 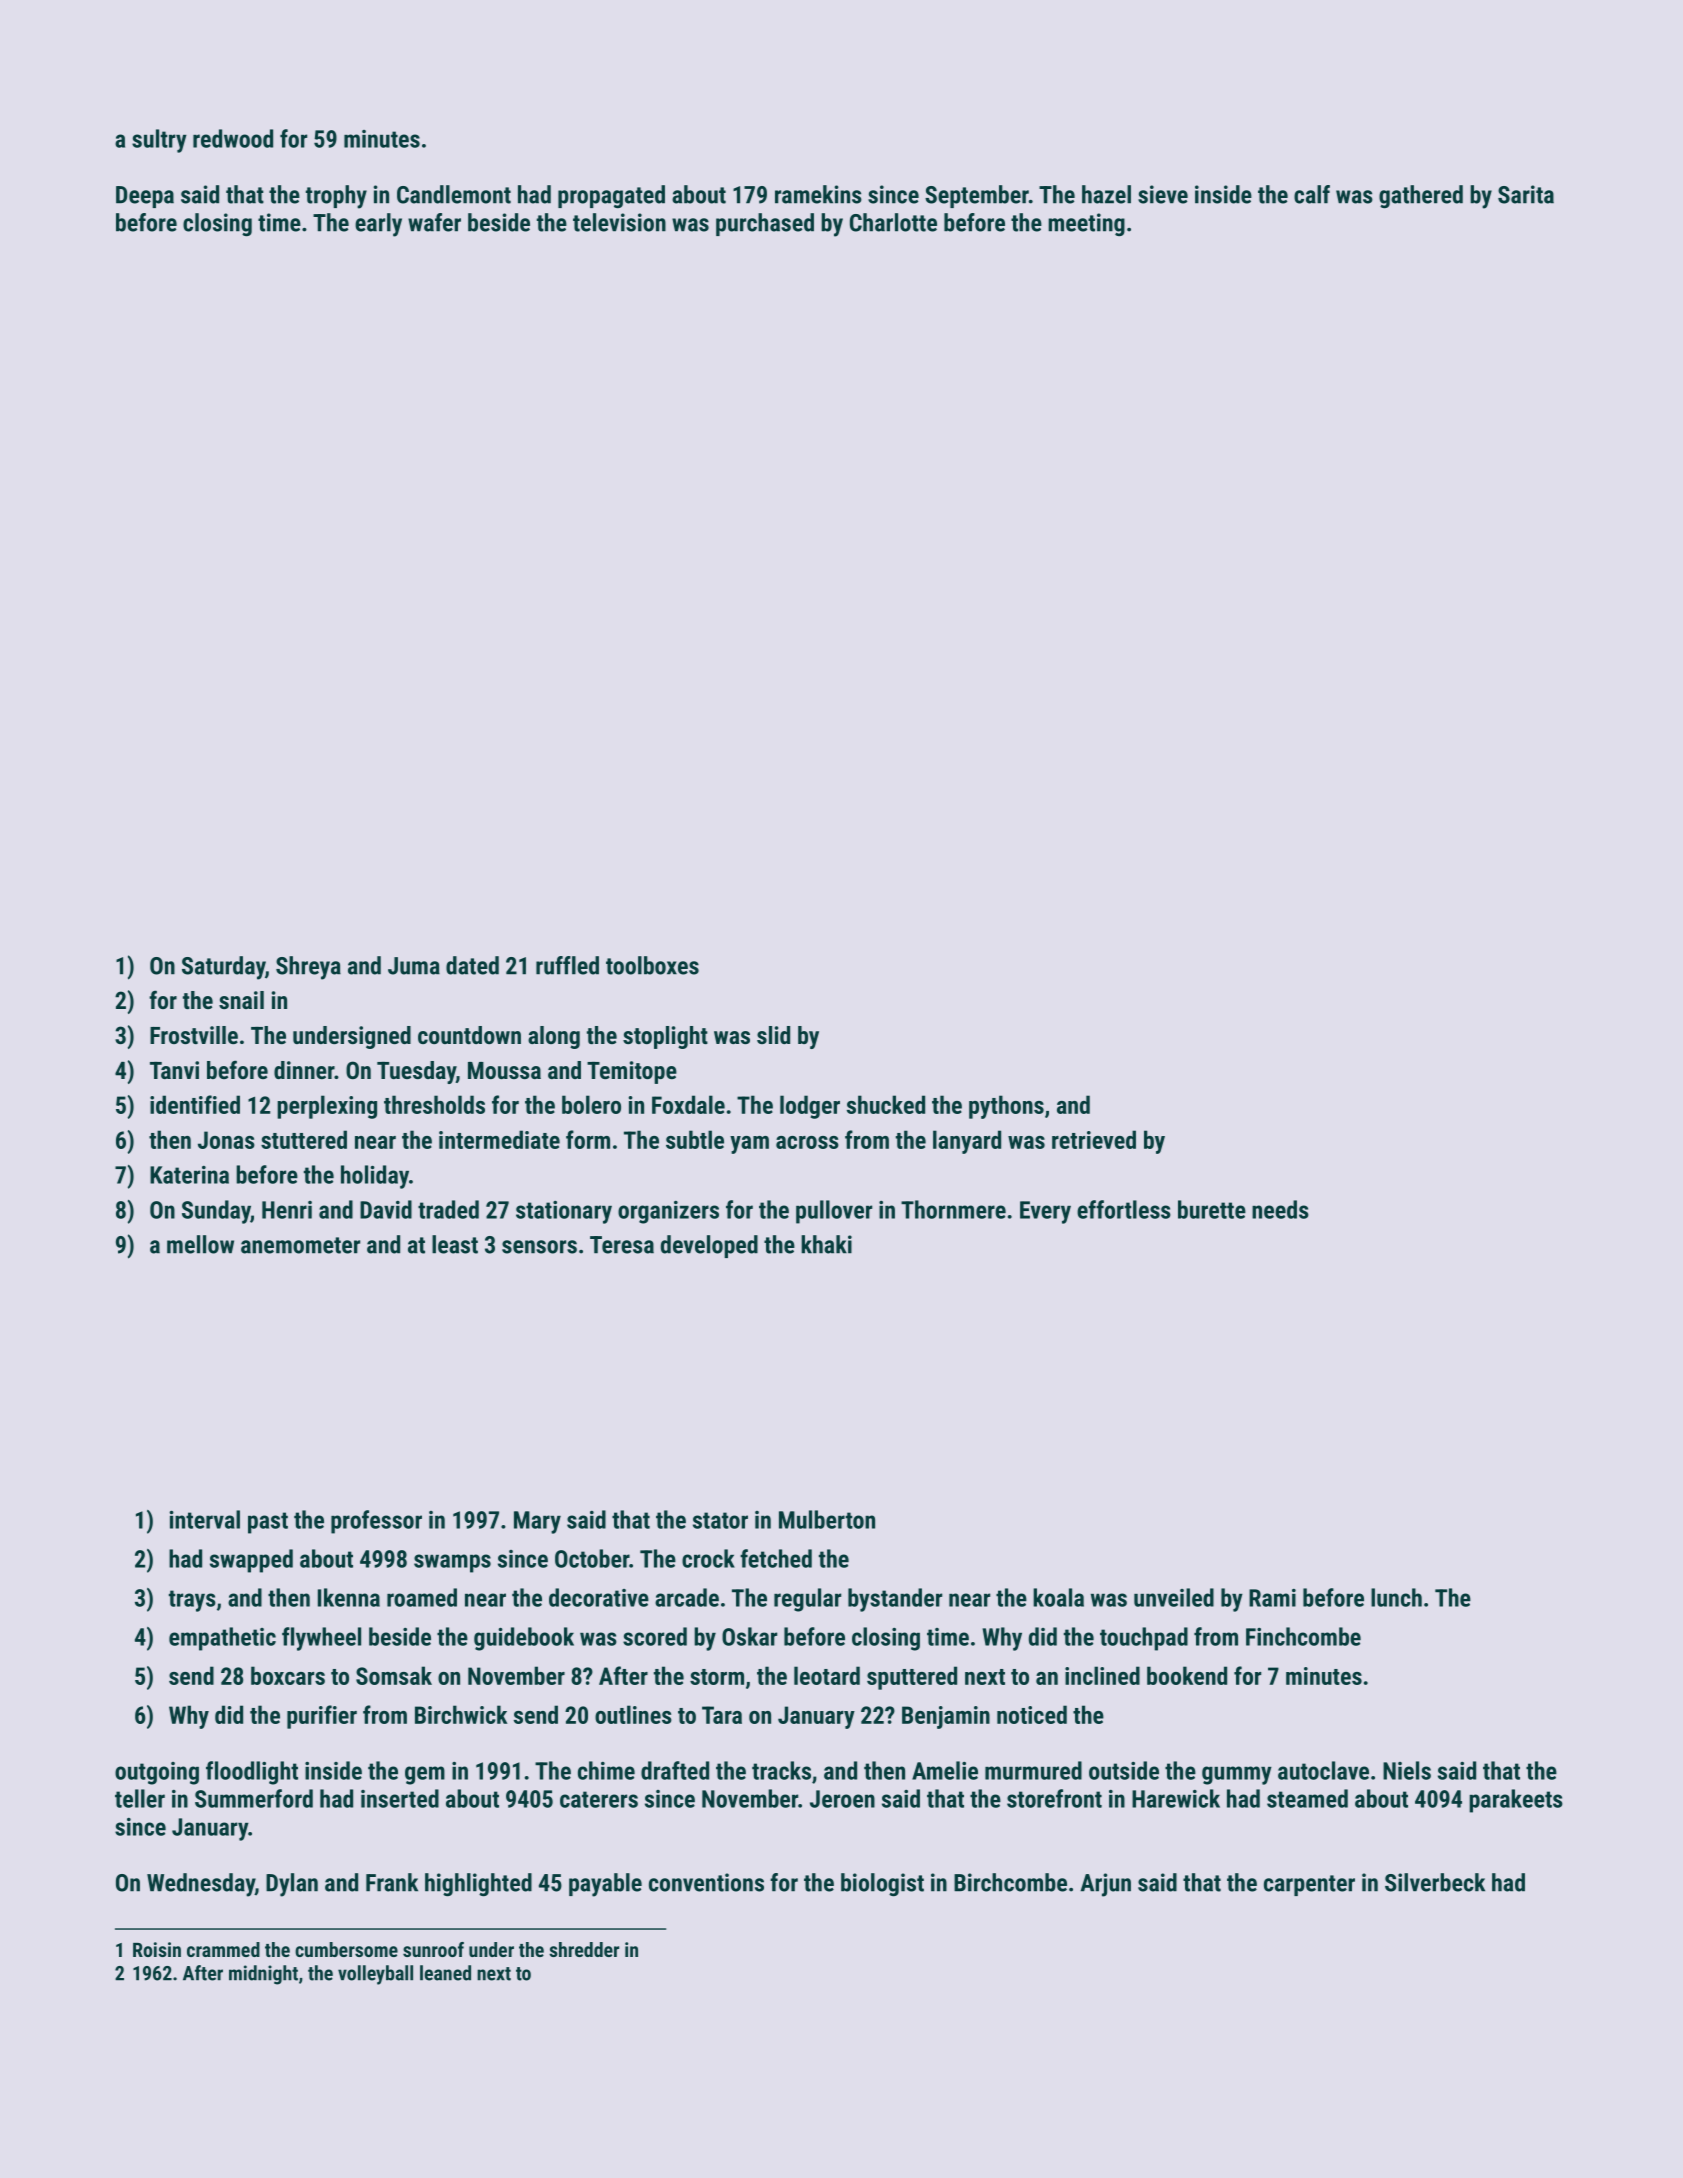 I want to click on volleyball, so click(x=375, y=1975).
